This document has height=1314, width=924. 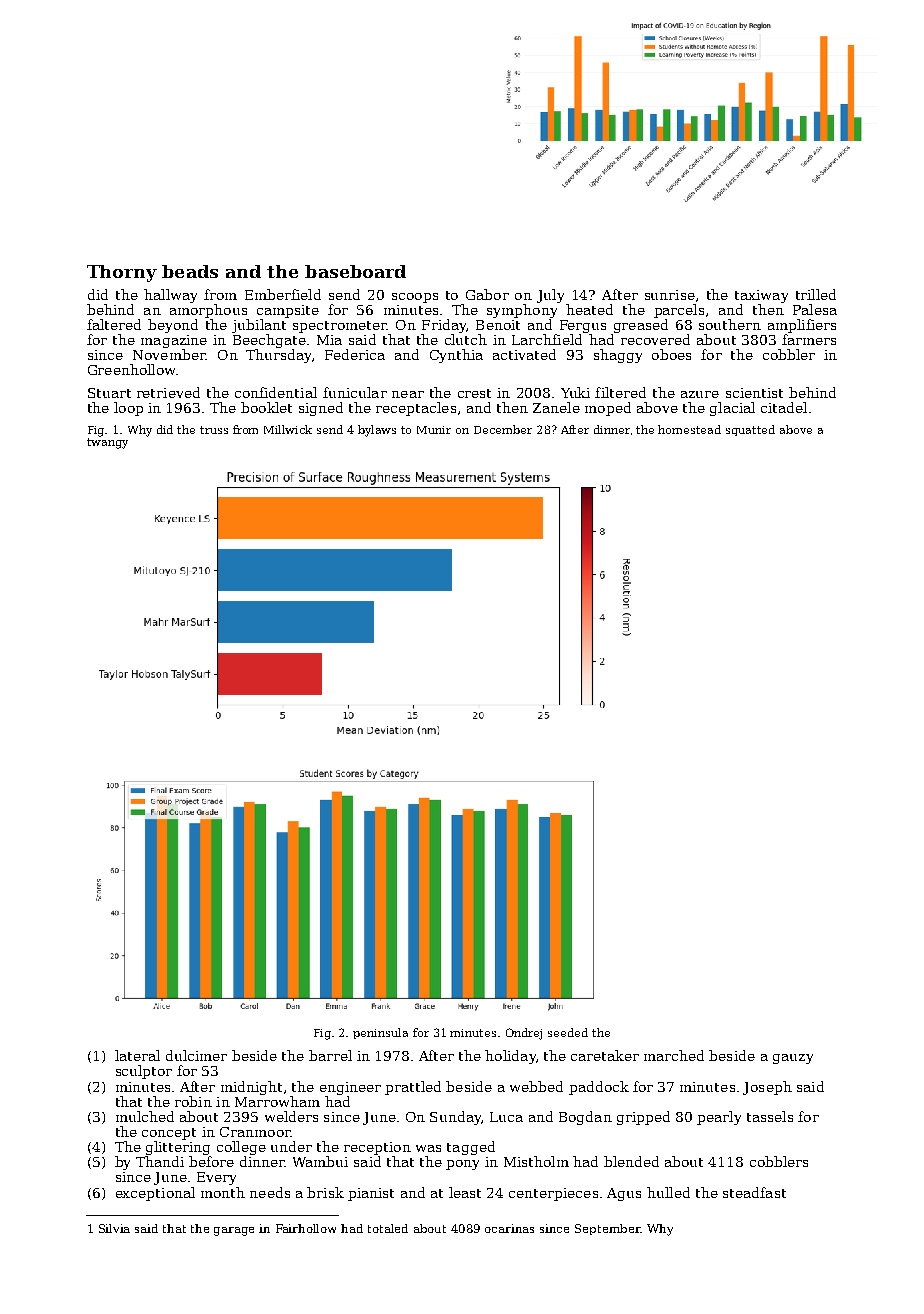 I want to click on bylaws, so click(x=377, y=431).
